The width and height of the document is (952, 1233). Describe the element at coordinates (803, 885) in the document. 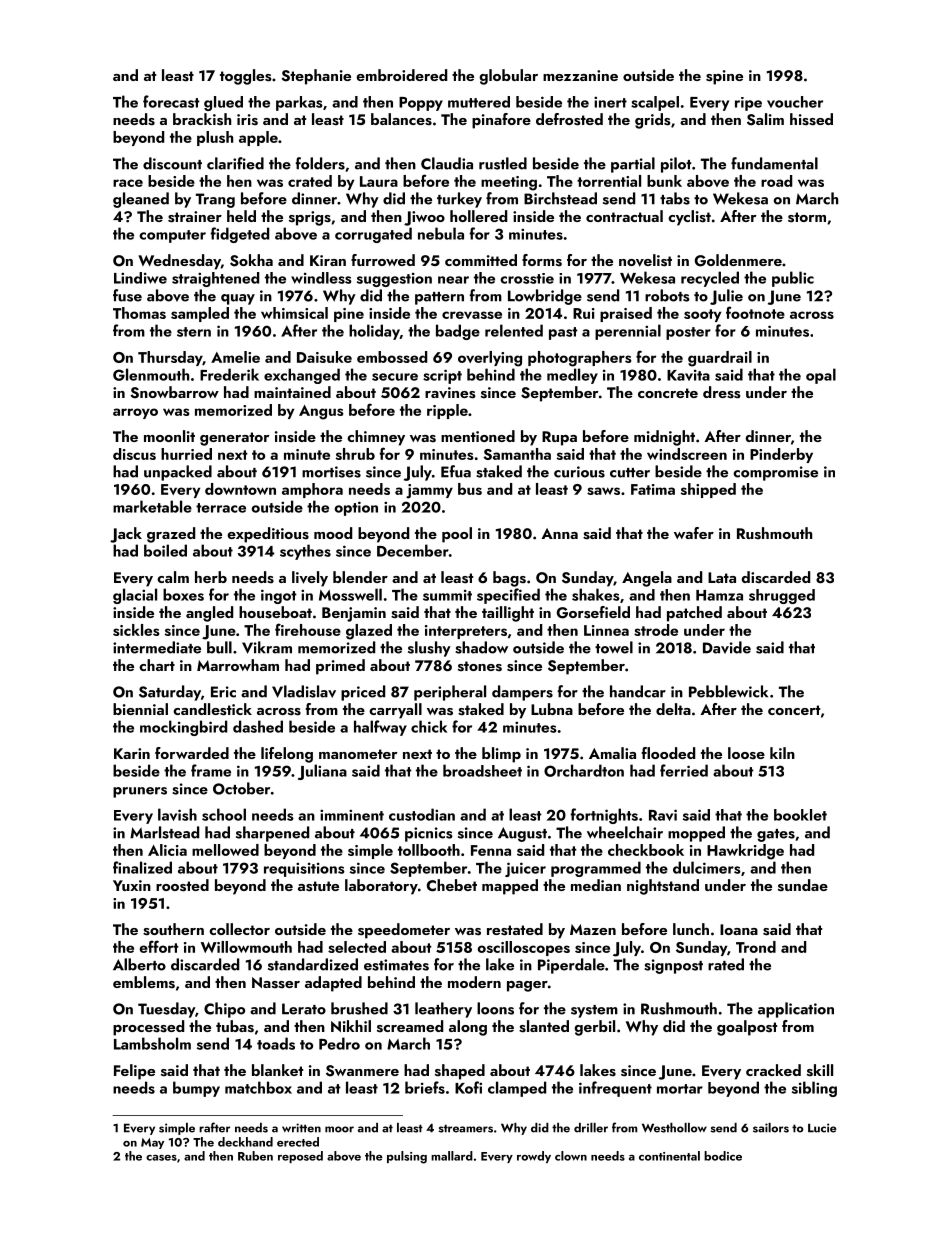

I see `sundae` at that location.
